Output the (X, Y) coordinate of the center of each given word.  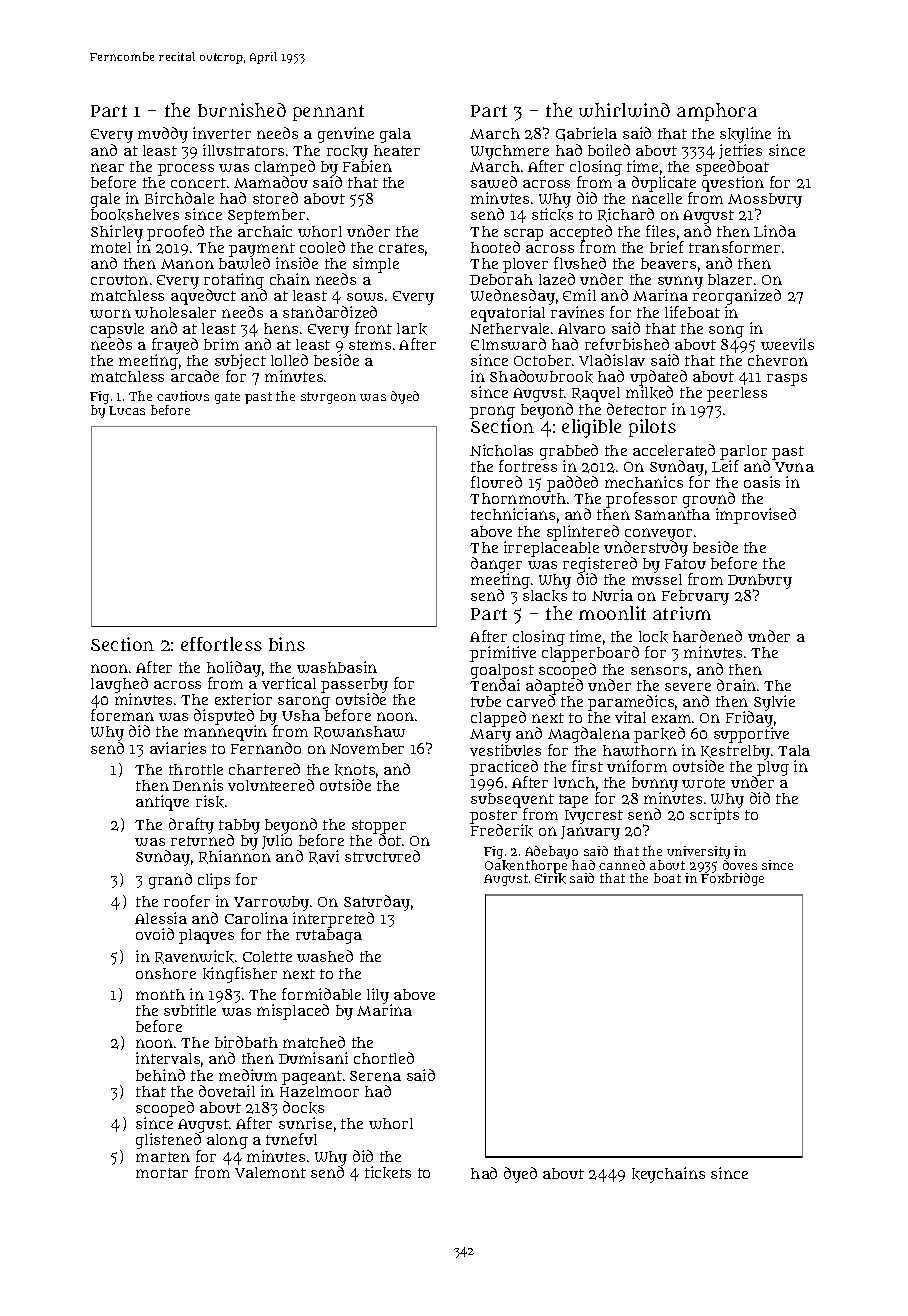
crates (401, 248)
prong (492, 412)
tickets (388, 1172)
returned (202, 840)
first (587, 766)
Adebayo (551, 852)
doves (740, 865)
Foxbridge (732, 879)
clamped (285, 168)
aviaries (178, 748)
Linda (775, 231)
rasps (787, 380)
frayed (175, 346)
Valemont (270, 1172)
